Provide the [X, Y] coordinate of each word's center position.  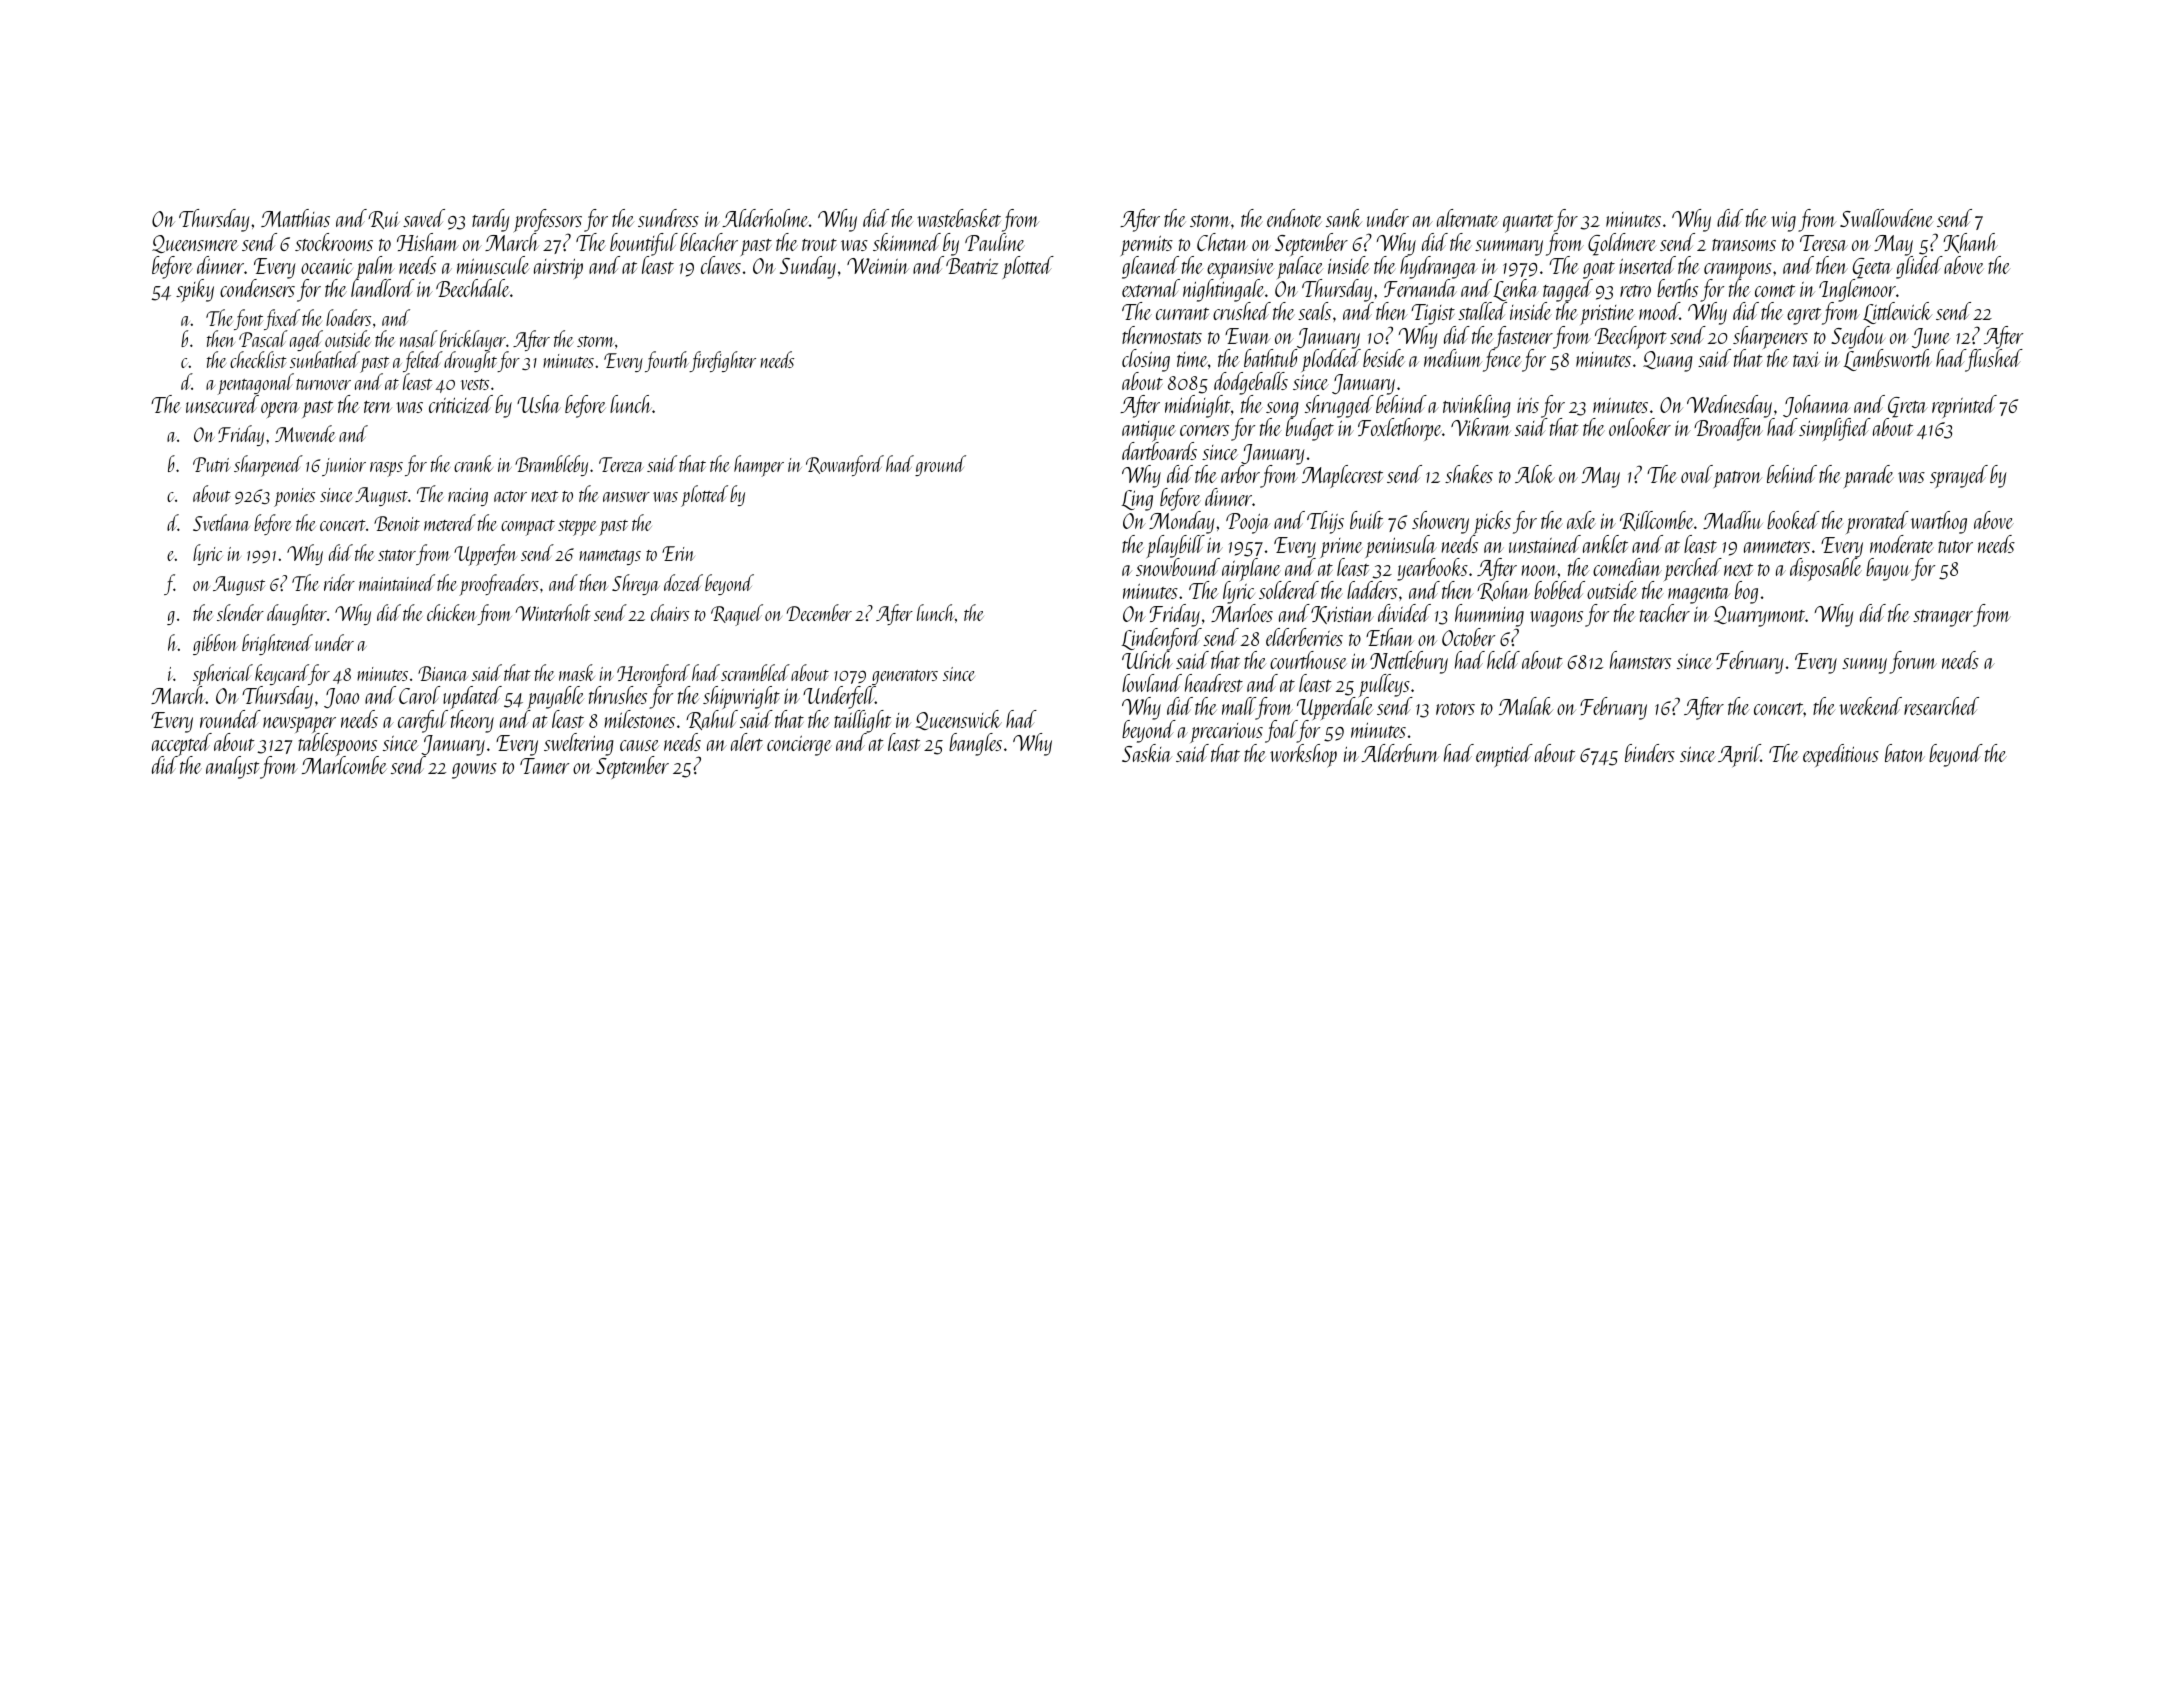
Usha [539, 404]
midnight [1197, 406]
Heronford [653, 674]
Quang [1668, 361]
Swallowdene [1886, 218]
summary [1509, 248]
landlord [382, 288]
